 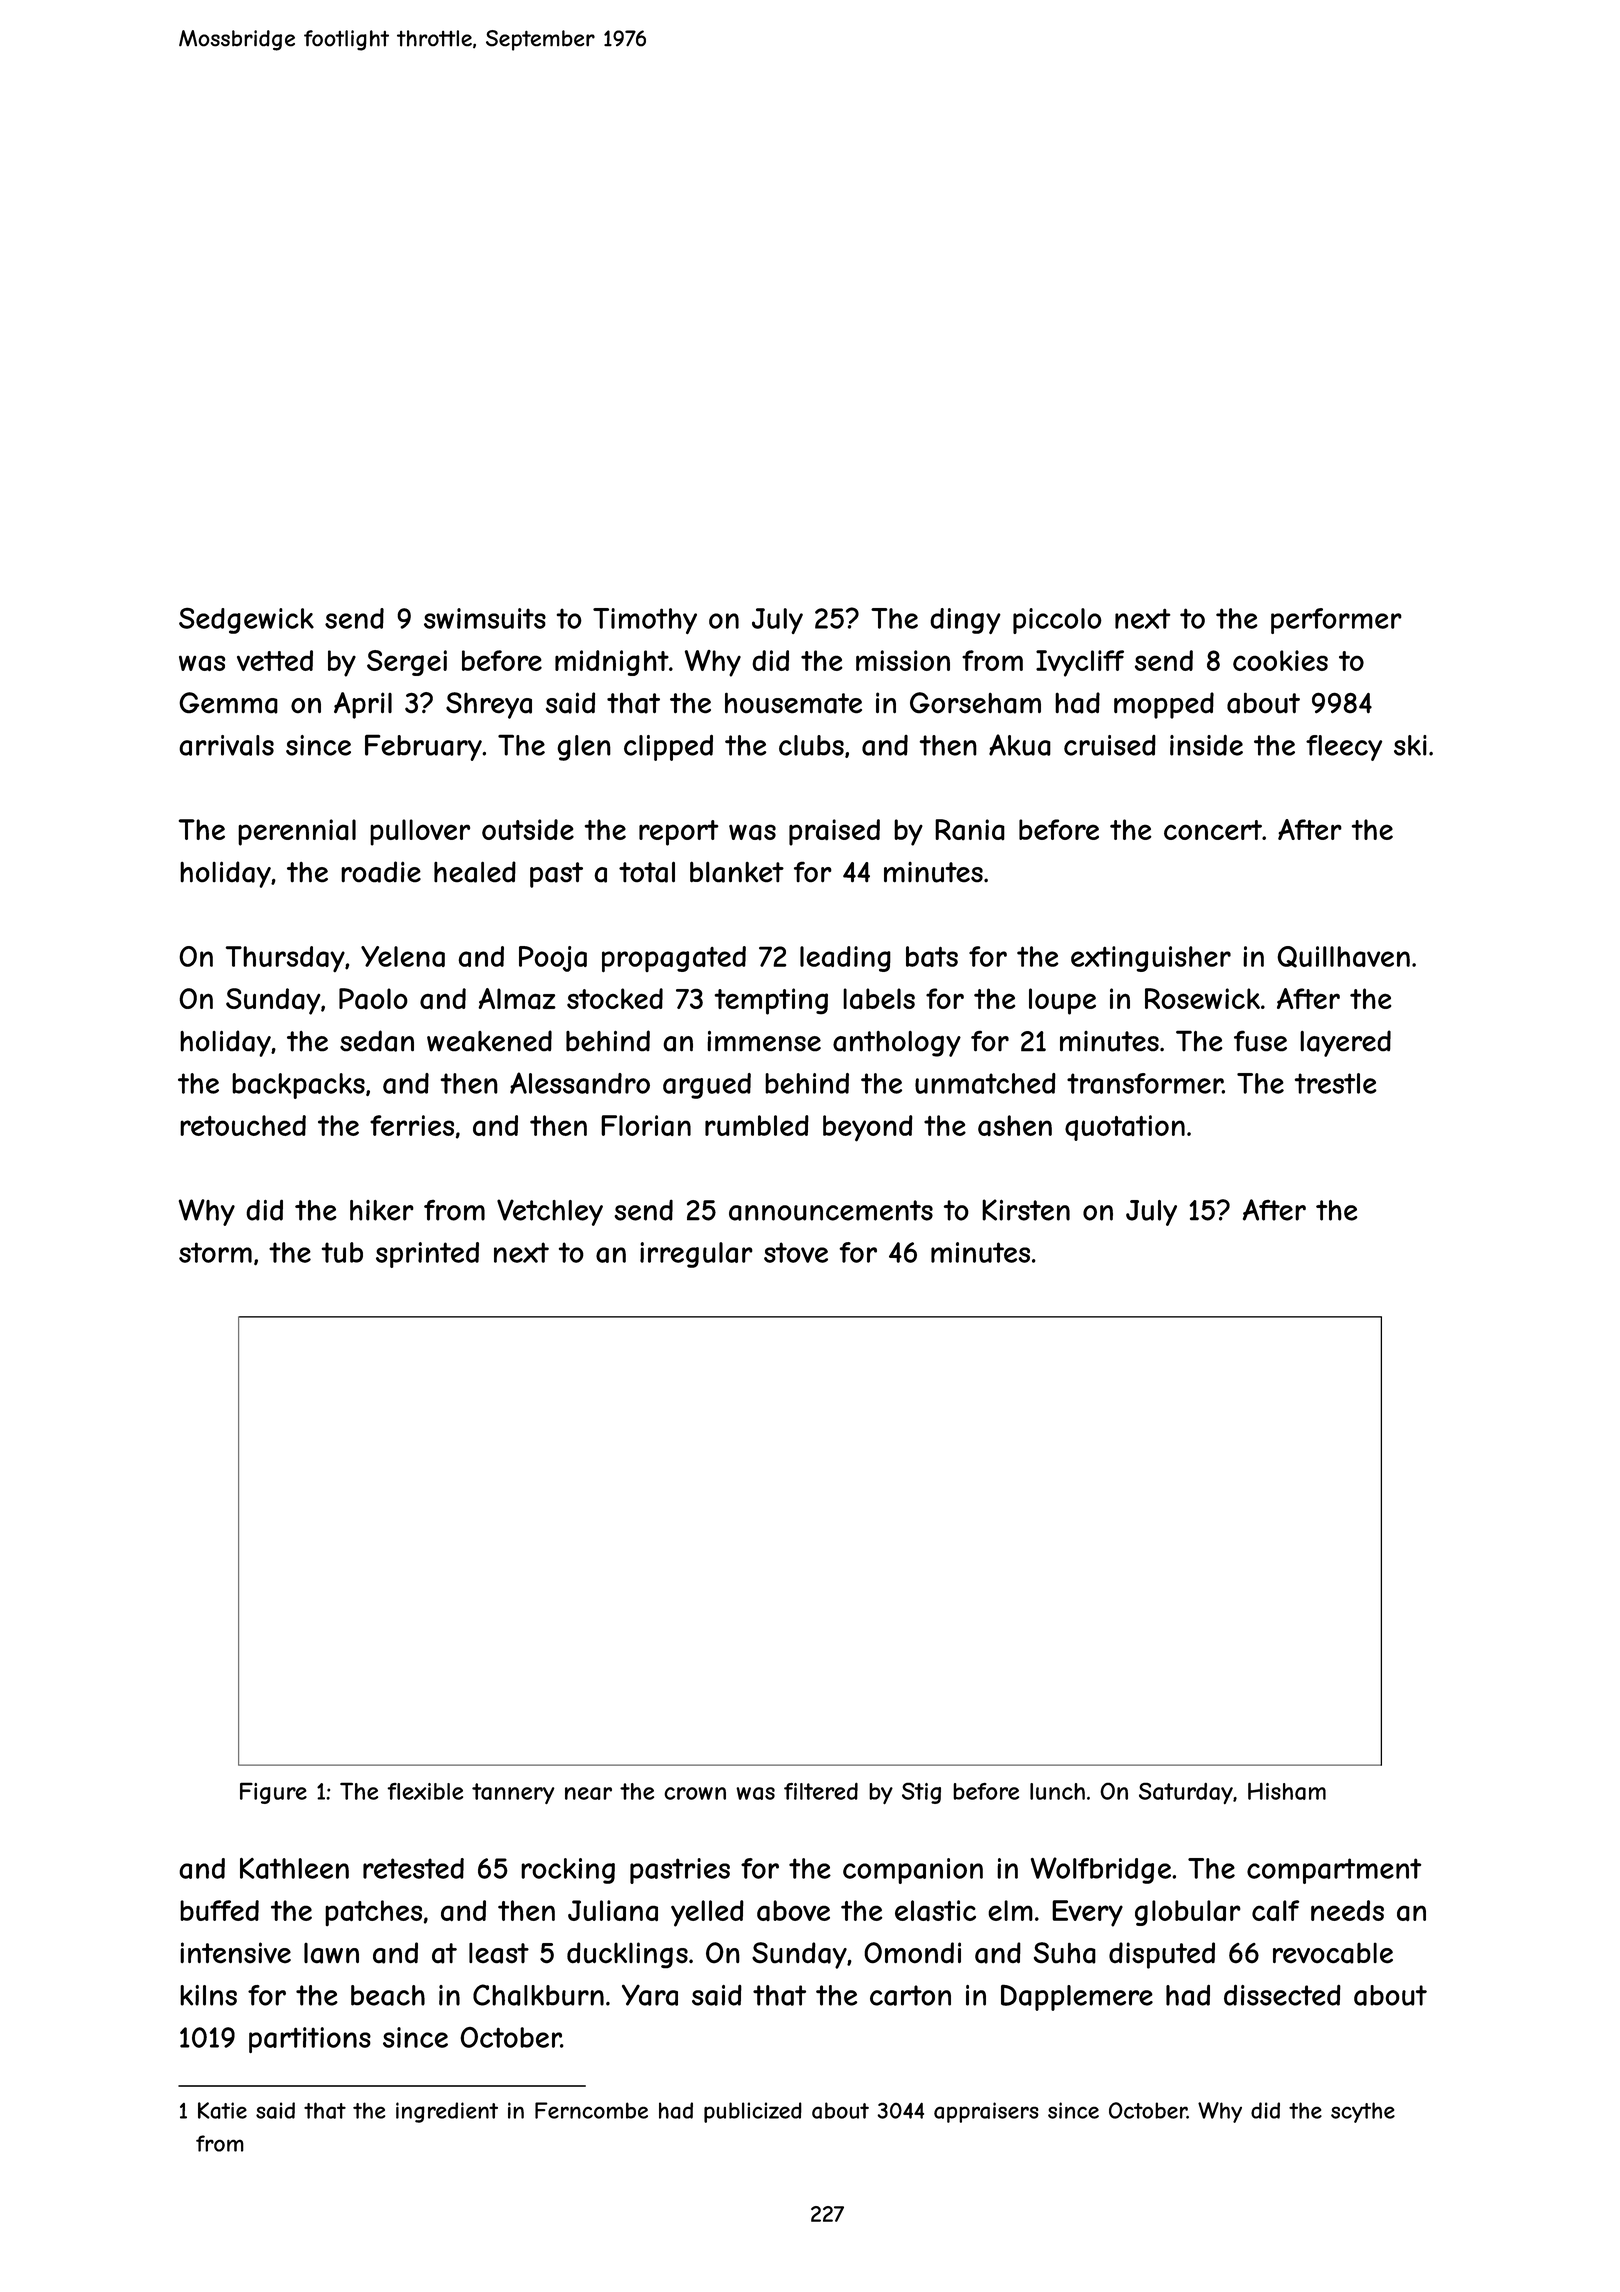 What do you see at coordinates (1213, 830) in the screenshot?
I see `concert` at bounding box center [1213, 830].
